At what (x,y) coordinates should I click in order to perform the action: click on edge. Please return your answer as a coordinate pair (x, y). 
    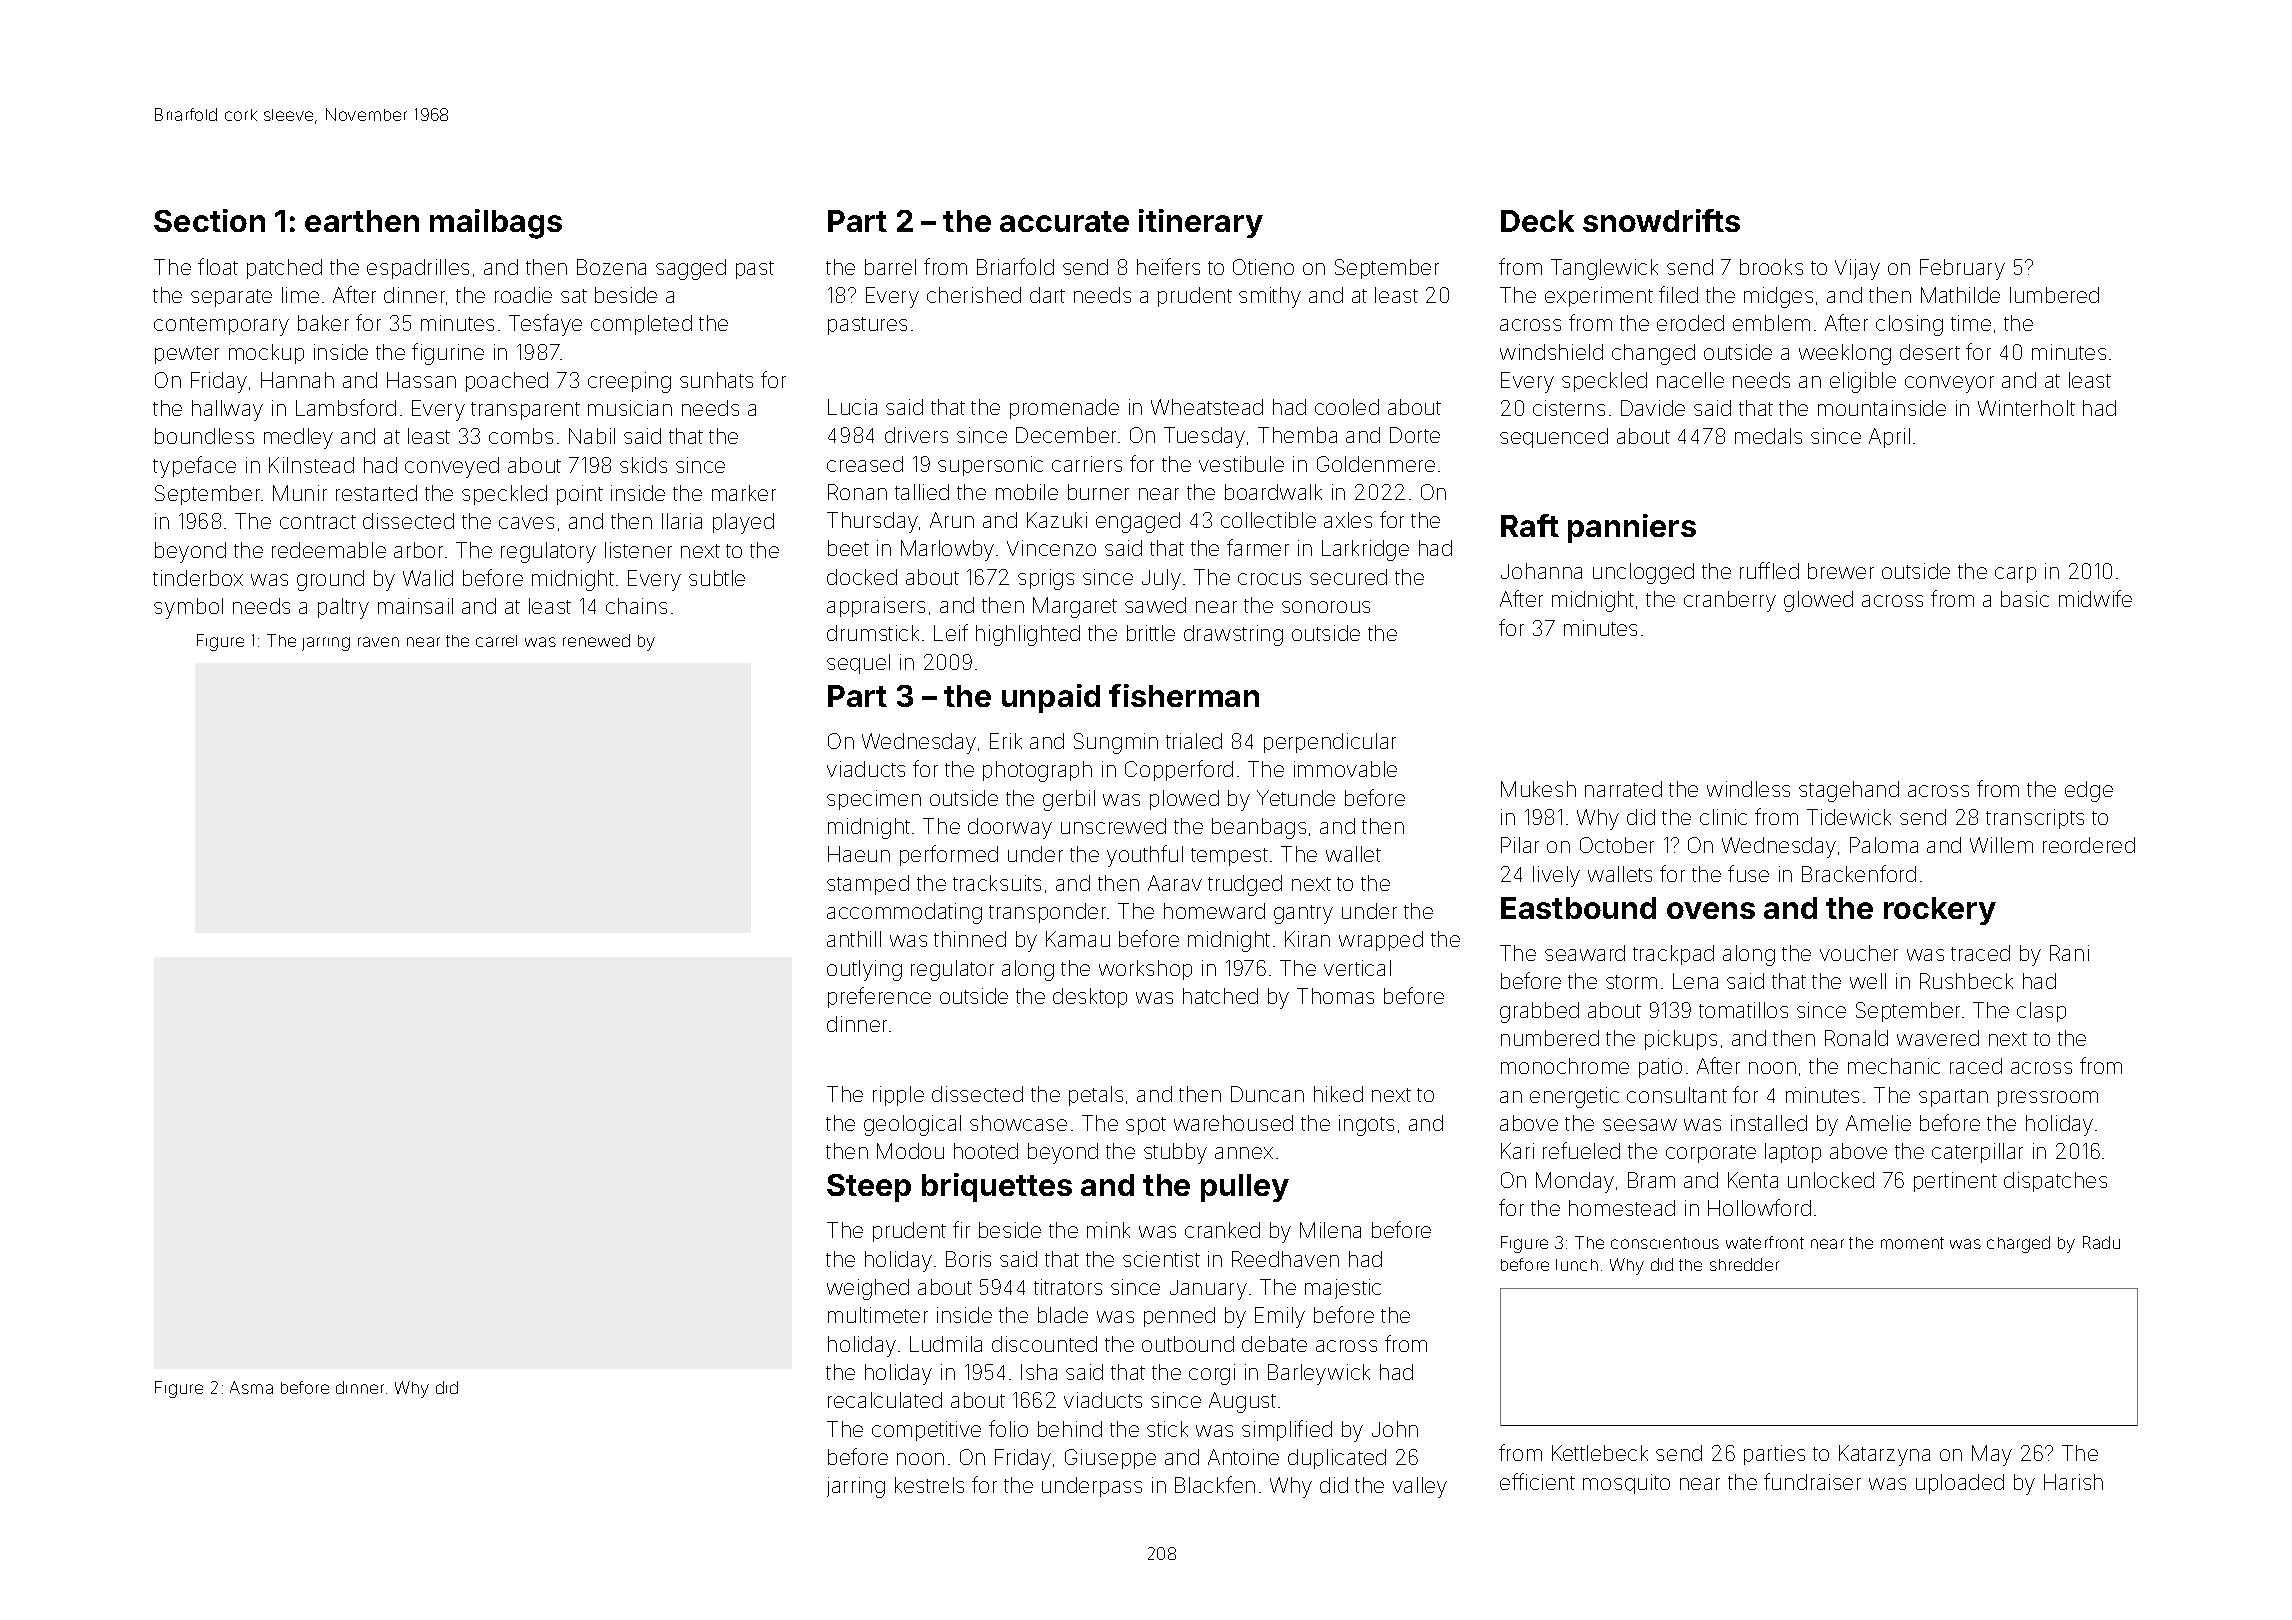
    Looking at the image, I should click on (2089, 791).
